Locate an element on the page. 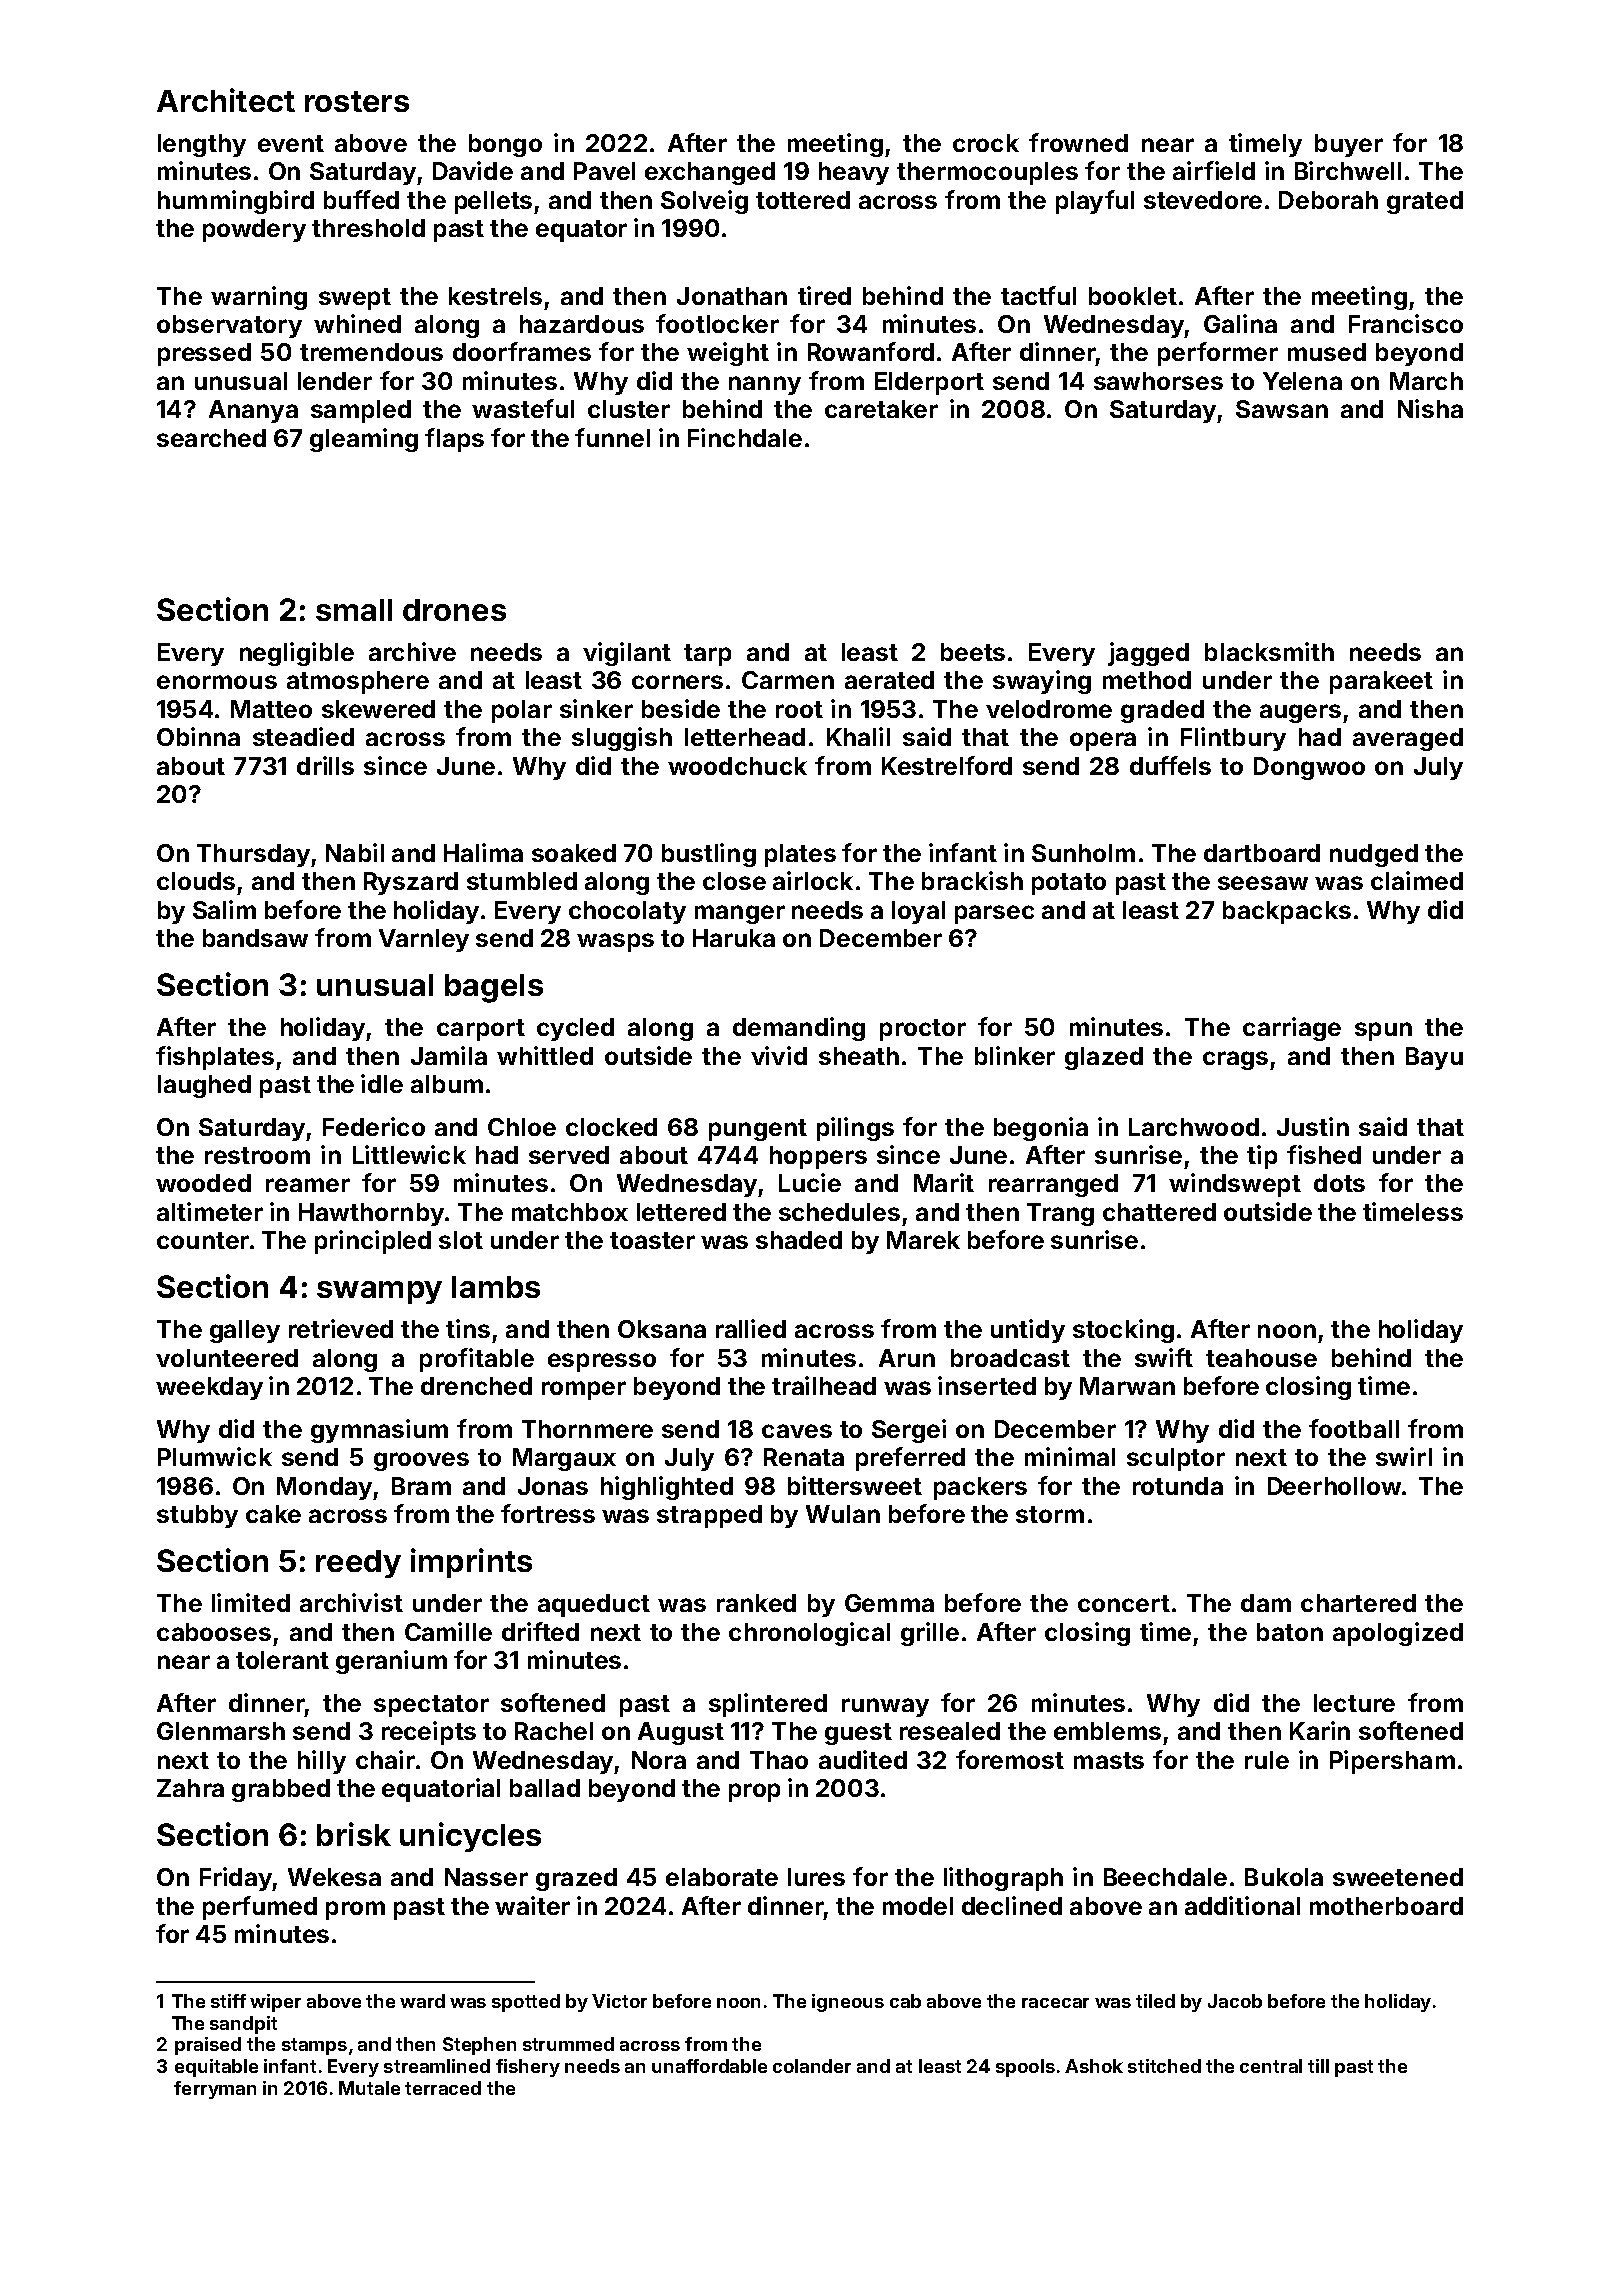  rallied is located at coordinates (751, 1328).
